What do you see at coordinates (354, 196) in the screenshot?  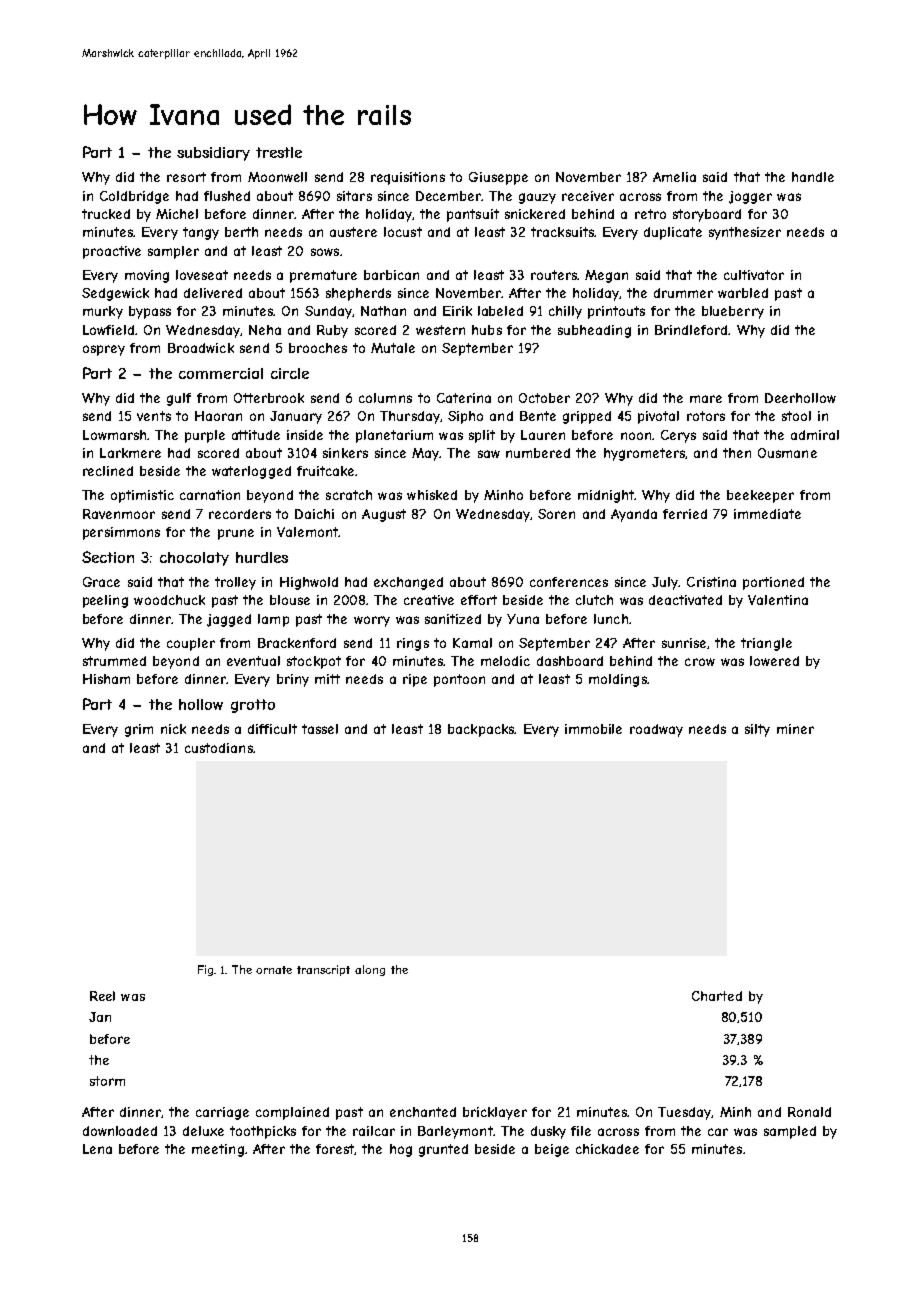 I see `sitars` at bounding box center [354, 196].
